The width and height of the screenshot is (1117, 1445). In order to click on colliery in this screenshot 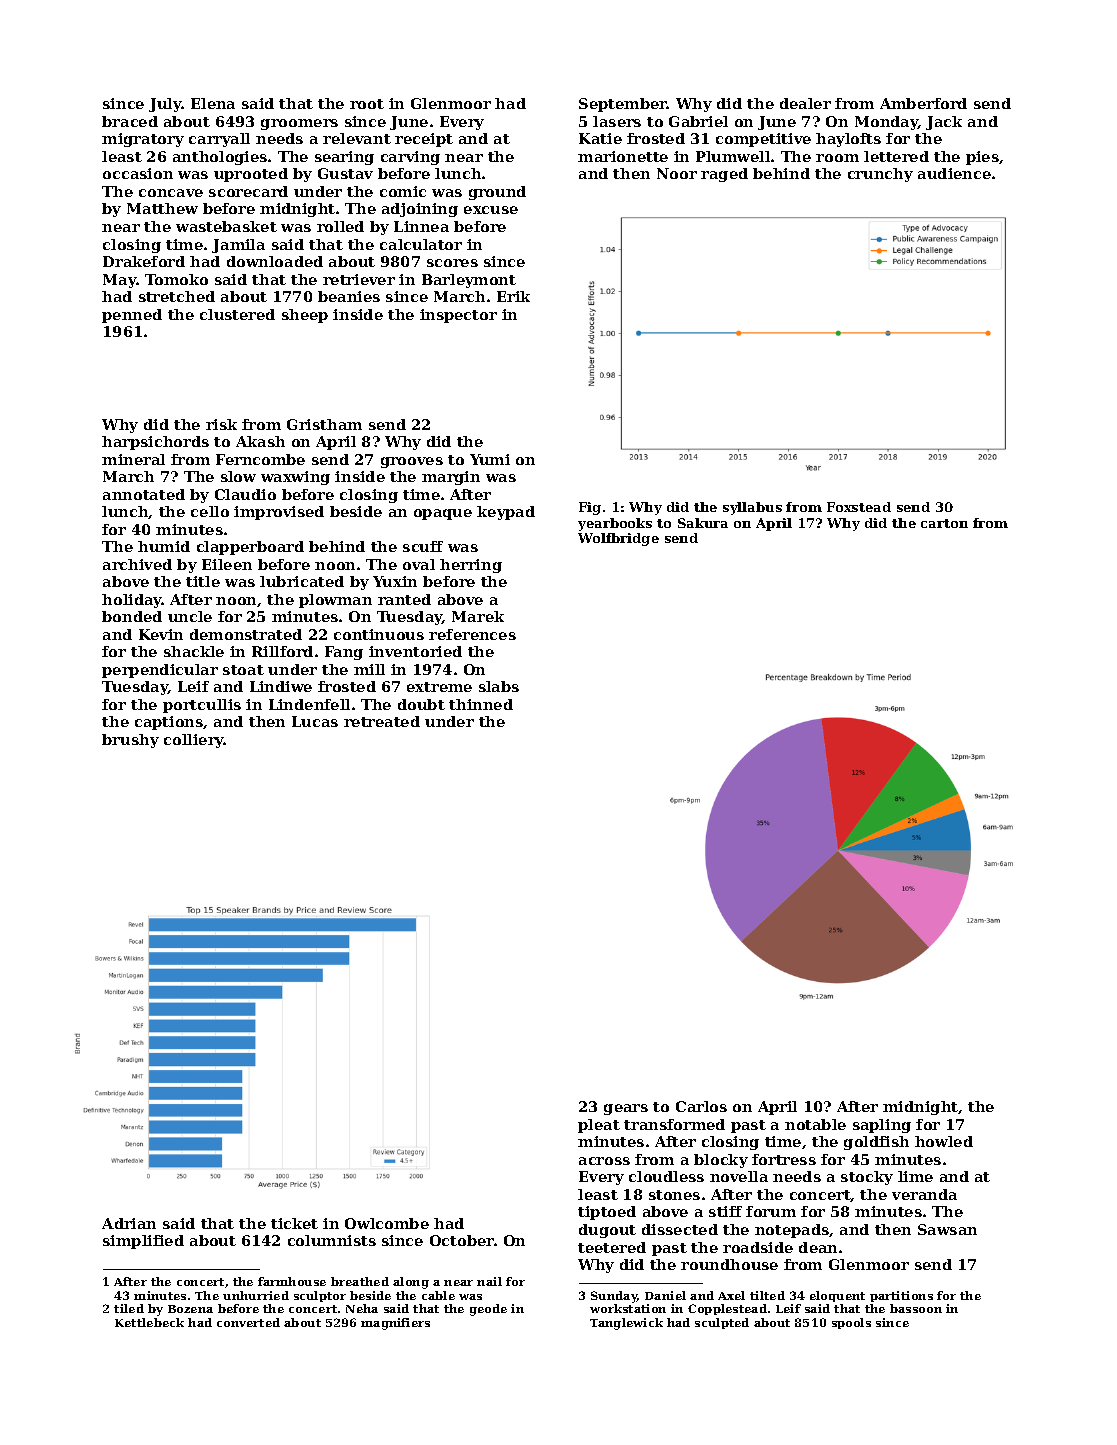, I will do `click(194, 741)`.
